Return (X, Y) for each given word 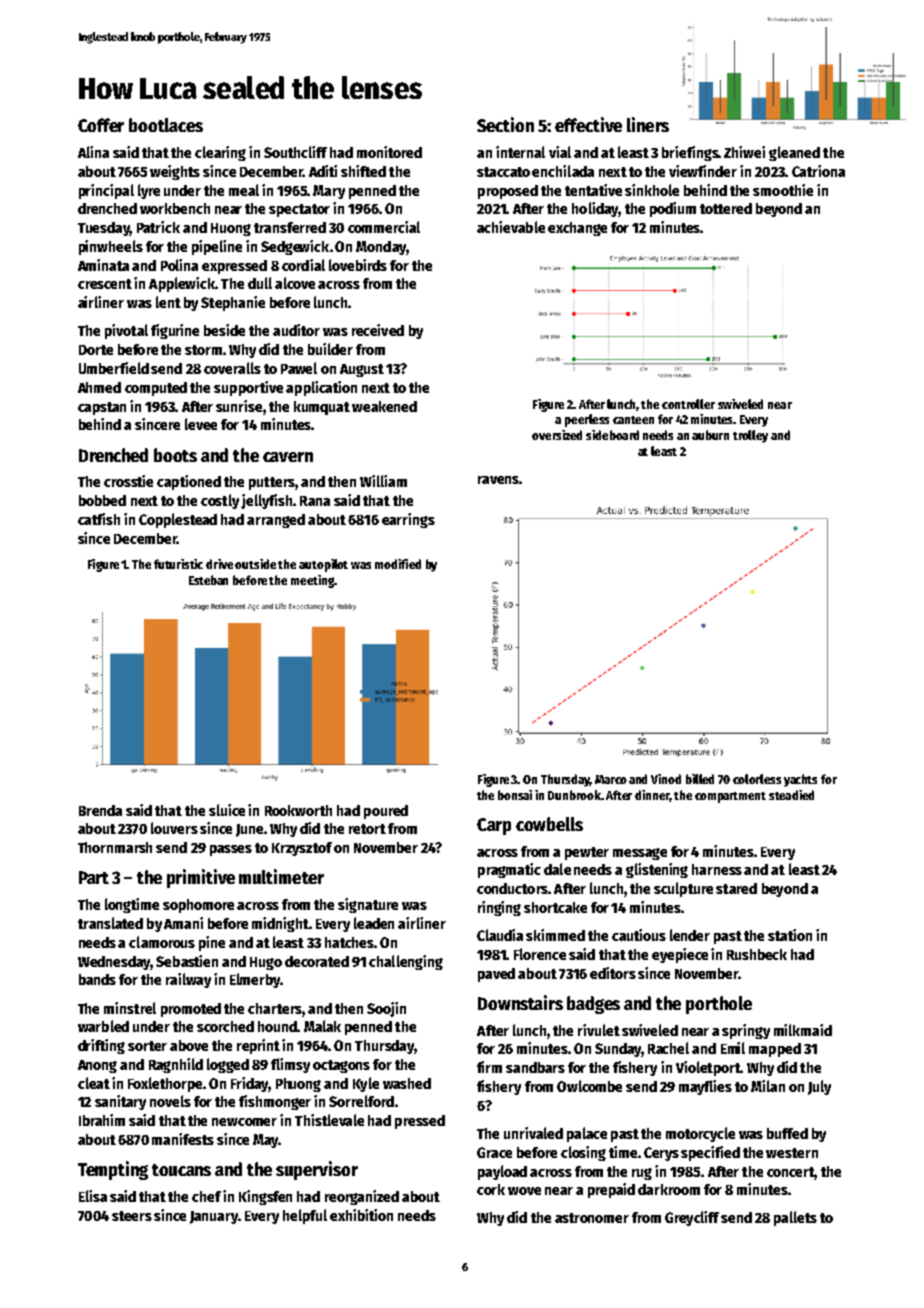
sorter (147, 1046)
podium (673, 209)
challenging (406, 962)
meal (244, 190)
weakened (384, 406)
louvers (174, 828)
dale (557, 869)
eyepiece (680, 955)
